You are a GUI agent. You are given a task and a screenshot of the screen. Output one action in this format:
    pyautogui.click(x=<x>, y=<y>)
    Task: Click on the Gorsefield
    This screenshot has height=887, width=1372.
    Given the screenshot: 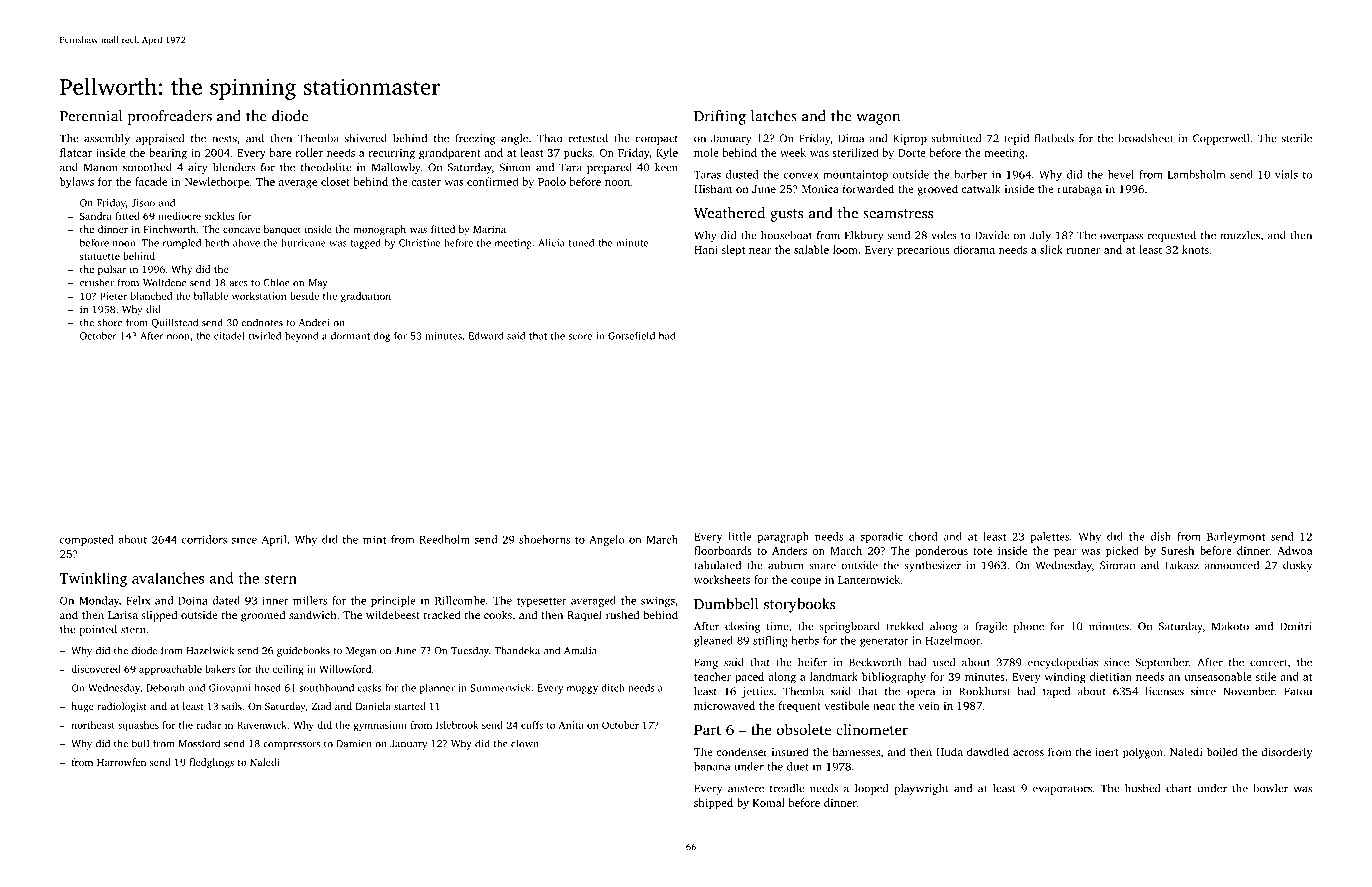 What is the action you would take?
    pyautogui.click(x=631, y=336)
